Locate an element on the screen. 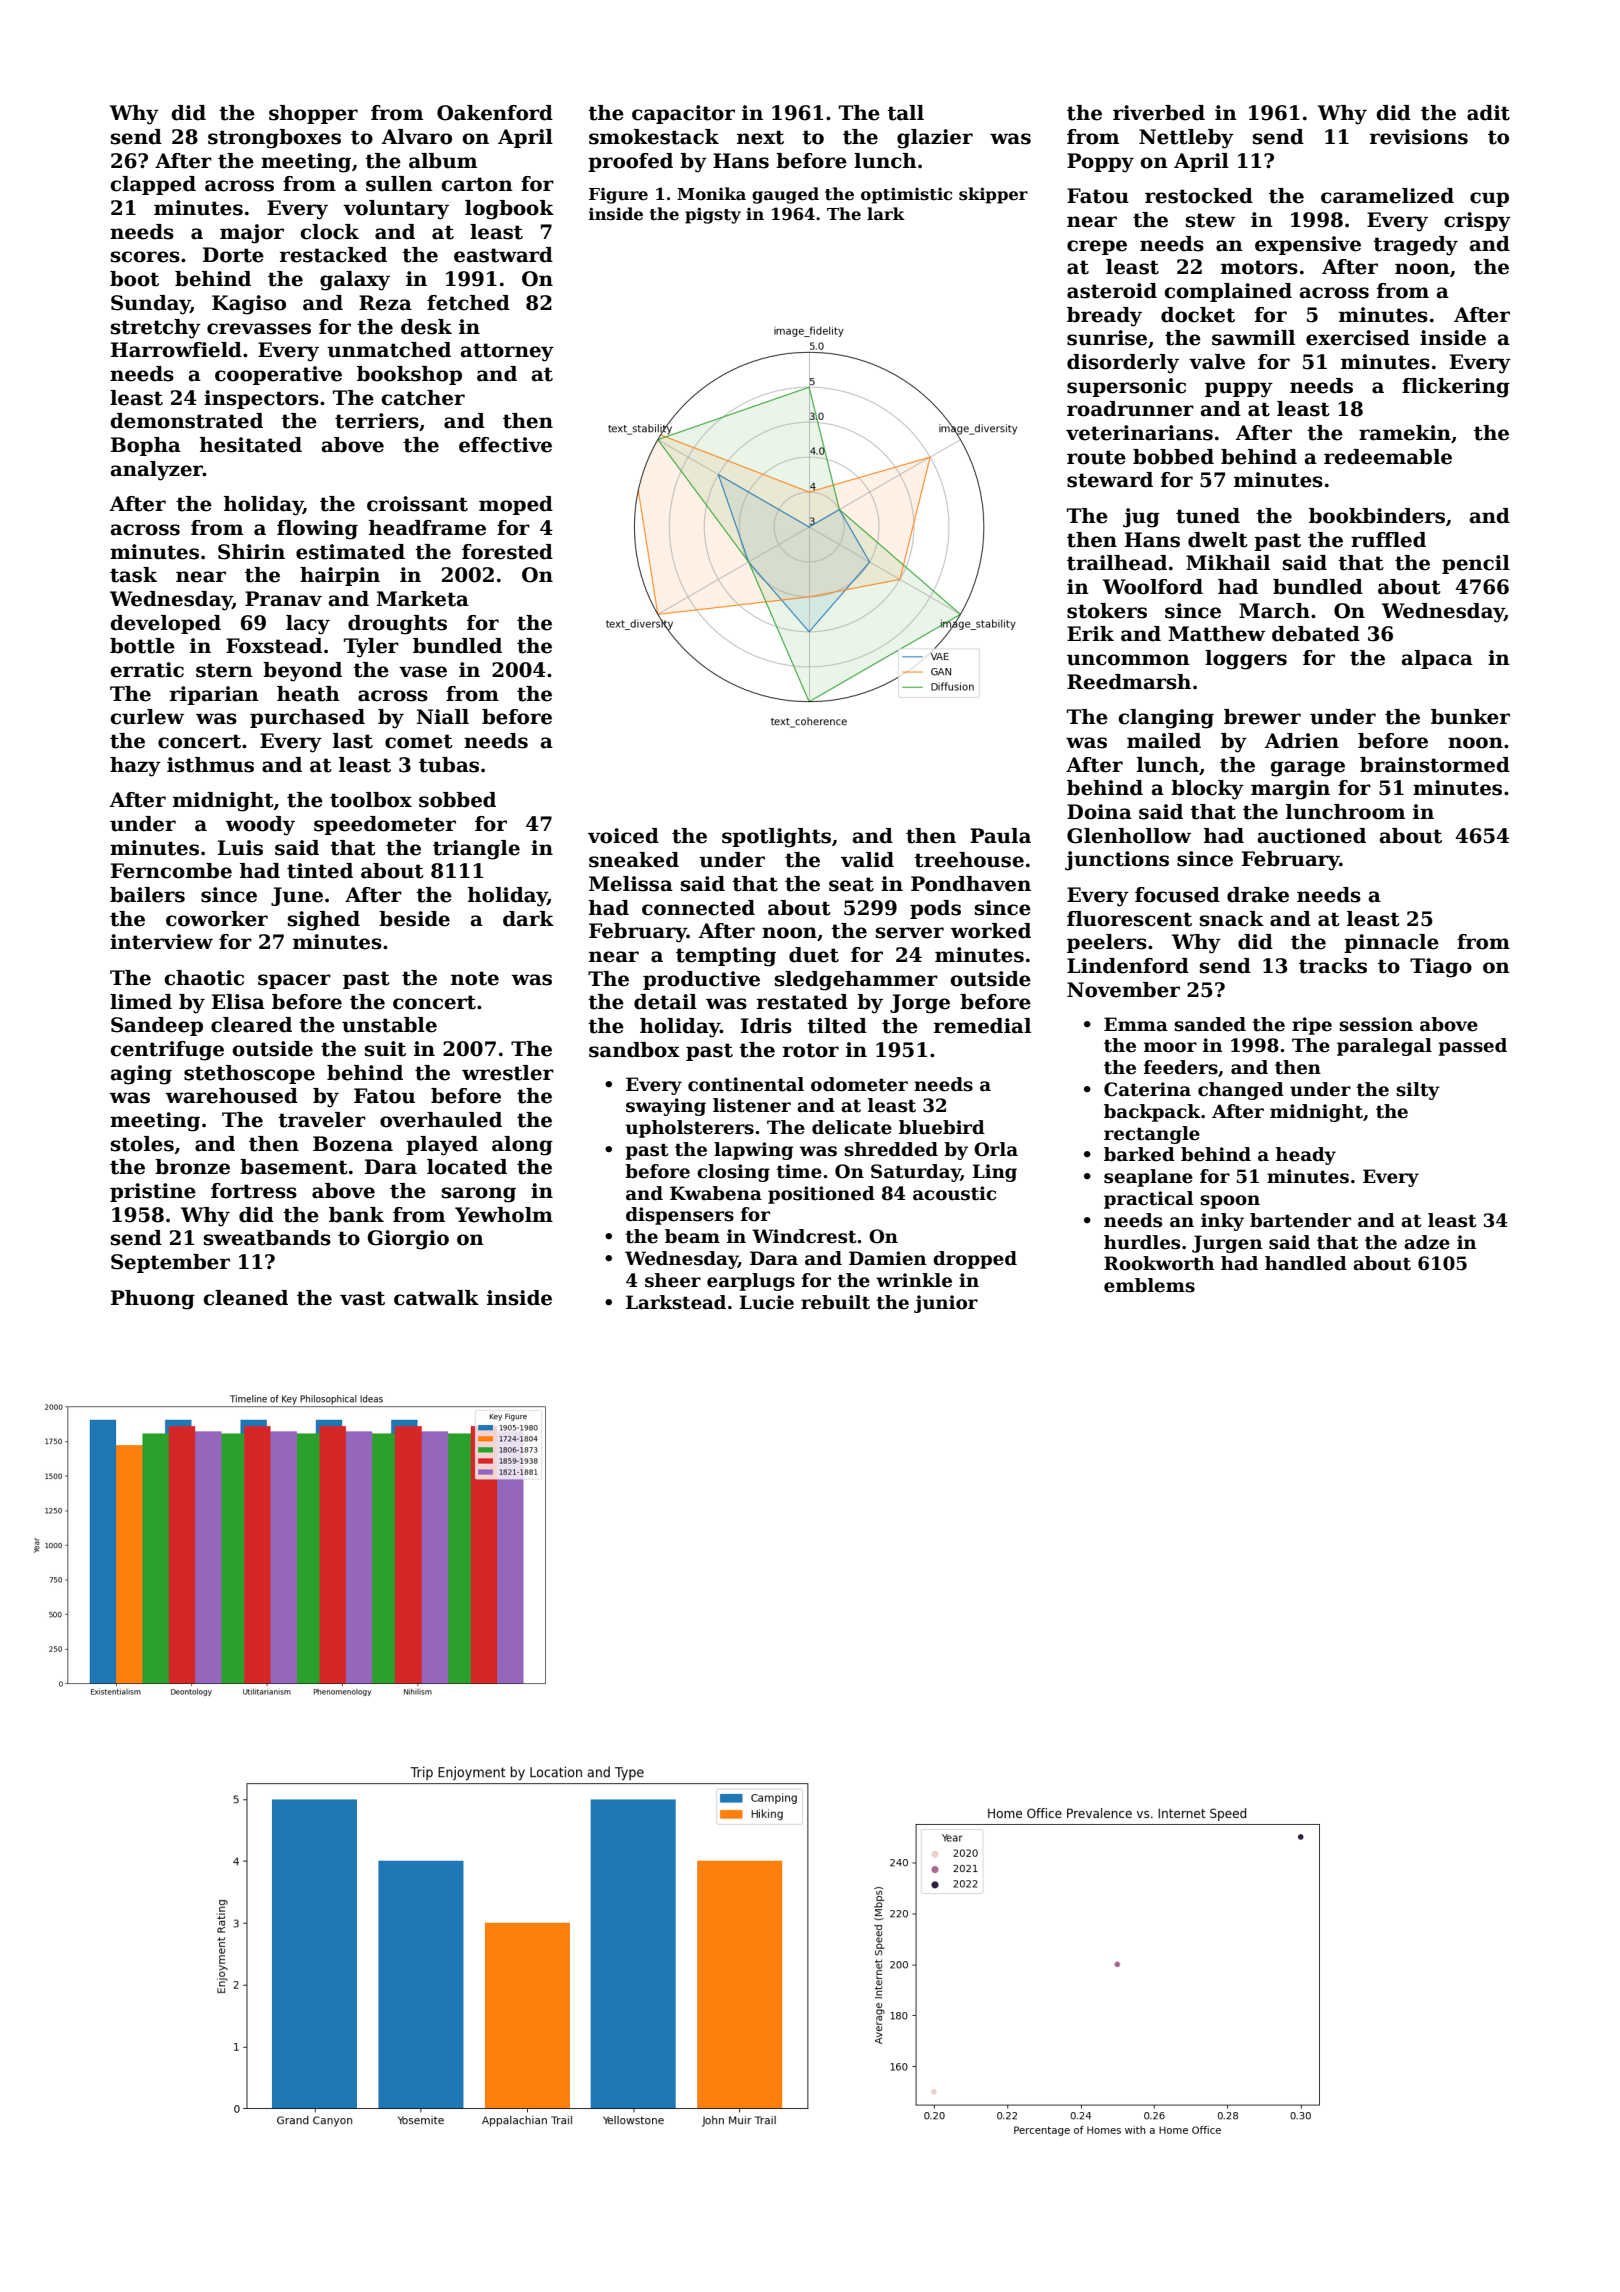 The height and width of the screenshot is (2292, 1620). stern is located at coordinates (224, 670).
